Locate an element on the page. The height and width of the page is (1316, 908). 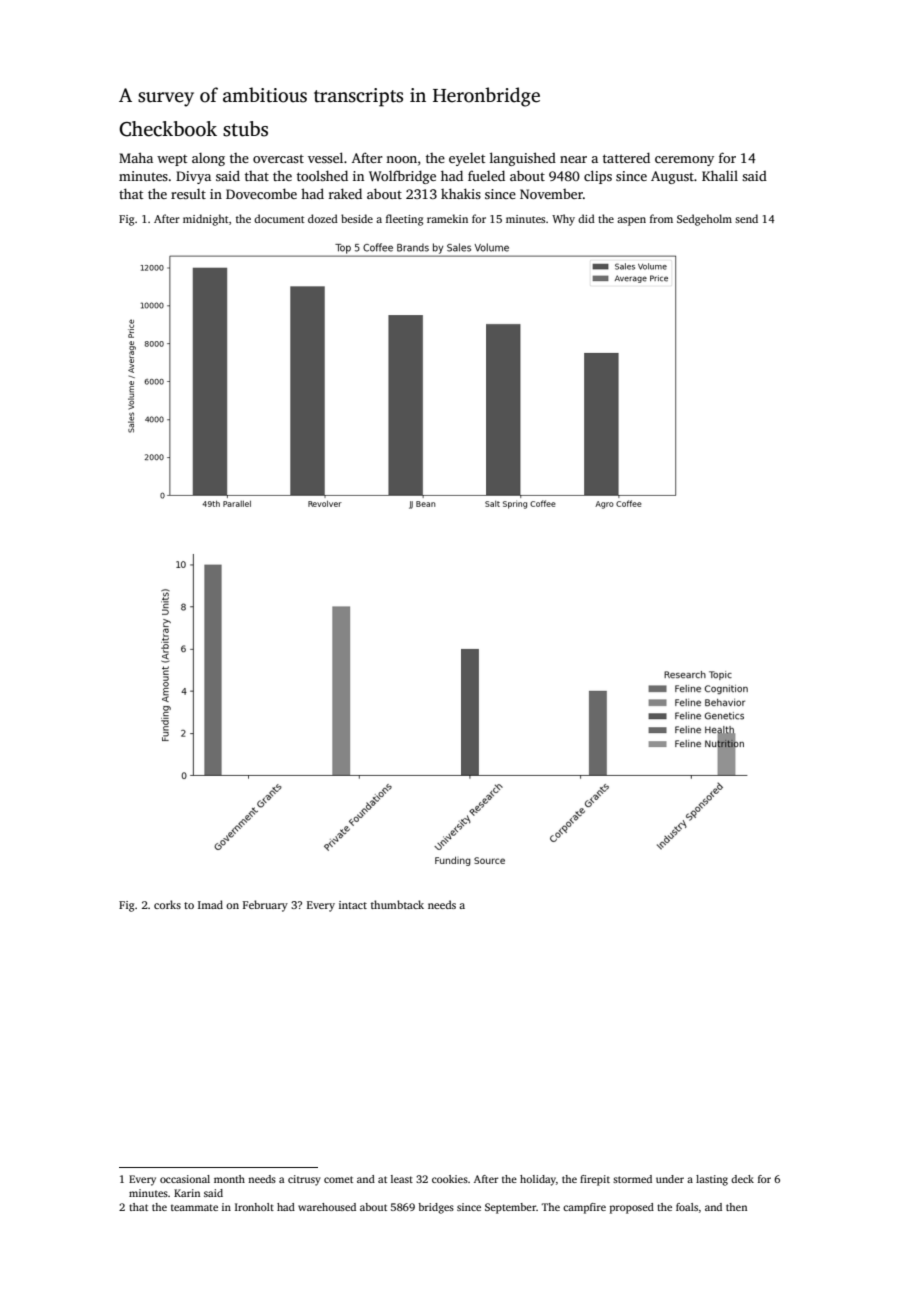
intact is located at coordinates (353, 905).
